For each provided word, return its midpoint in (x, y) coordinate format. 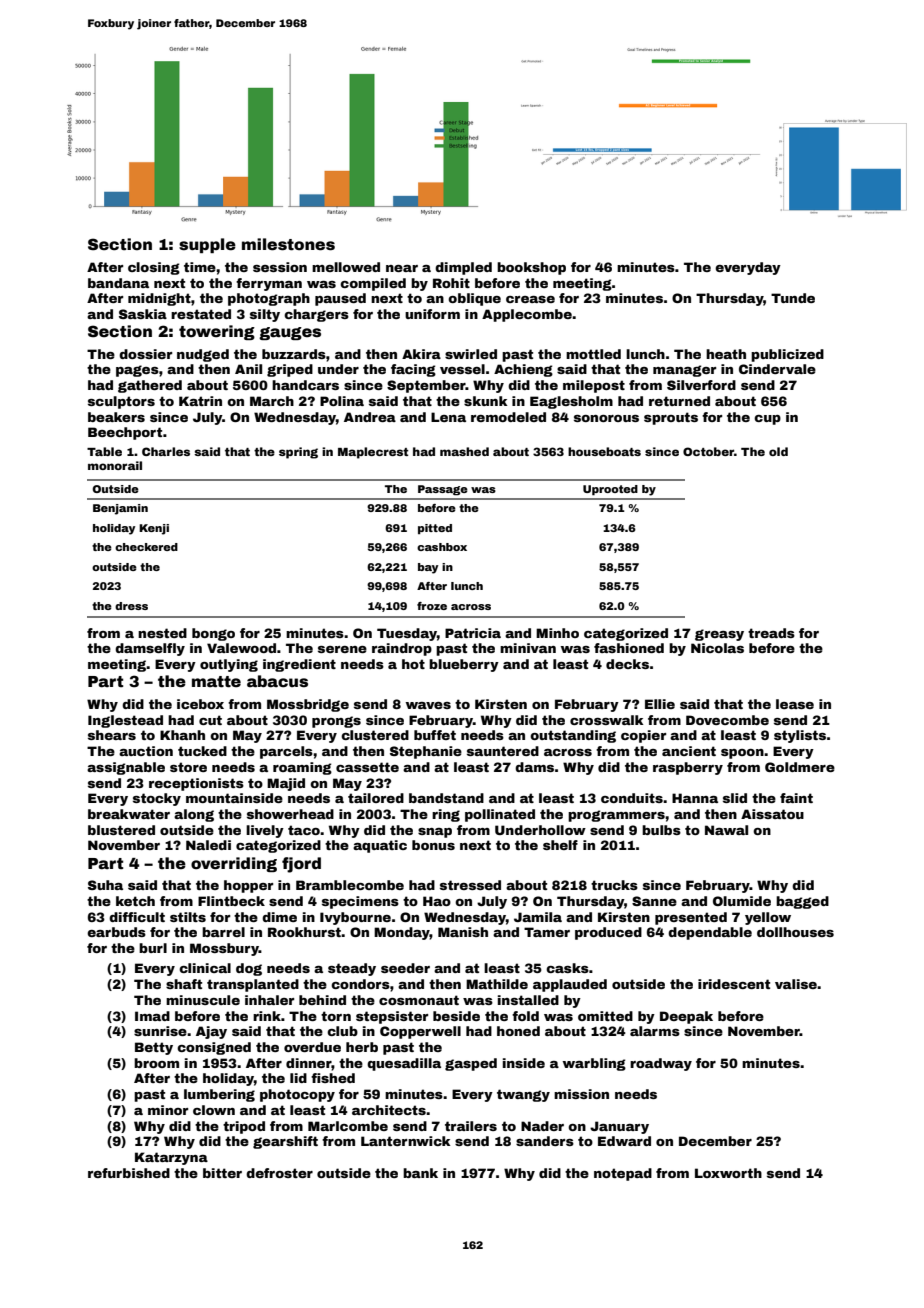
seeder (405, 968)
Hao (437, 901)
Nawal (726, 830)
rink (267, 1016)
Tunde (793, 298)
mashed (464, 451)
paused (340, 299)
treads (771, 633)
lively (265, 831)
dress (131, 606)
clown (214, 1110)
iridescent (734, 984)
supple (207, 245)
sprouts (671, 418)
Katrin (200, 401)
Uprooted (610, 490)
